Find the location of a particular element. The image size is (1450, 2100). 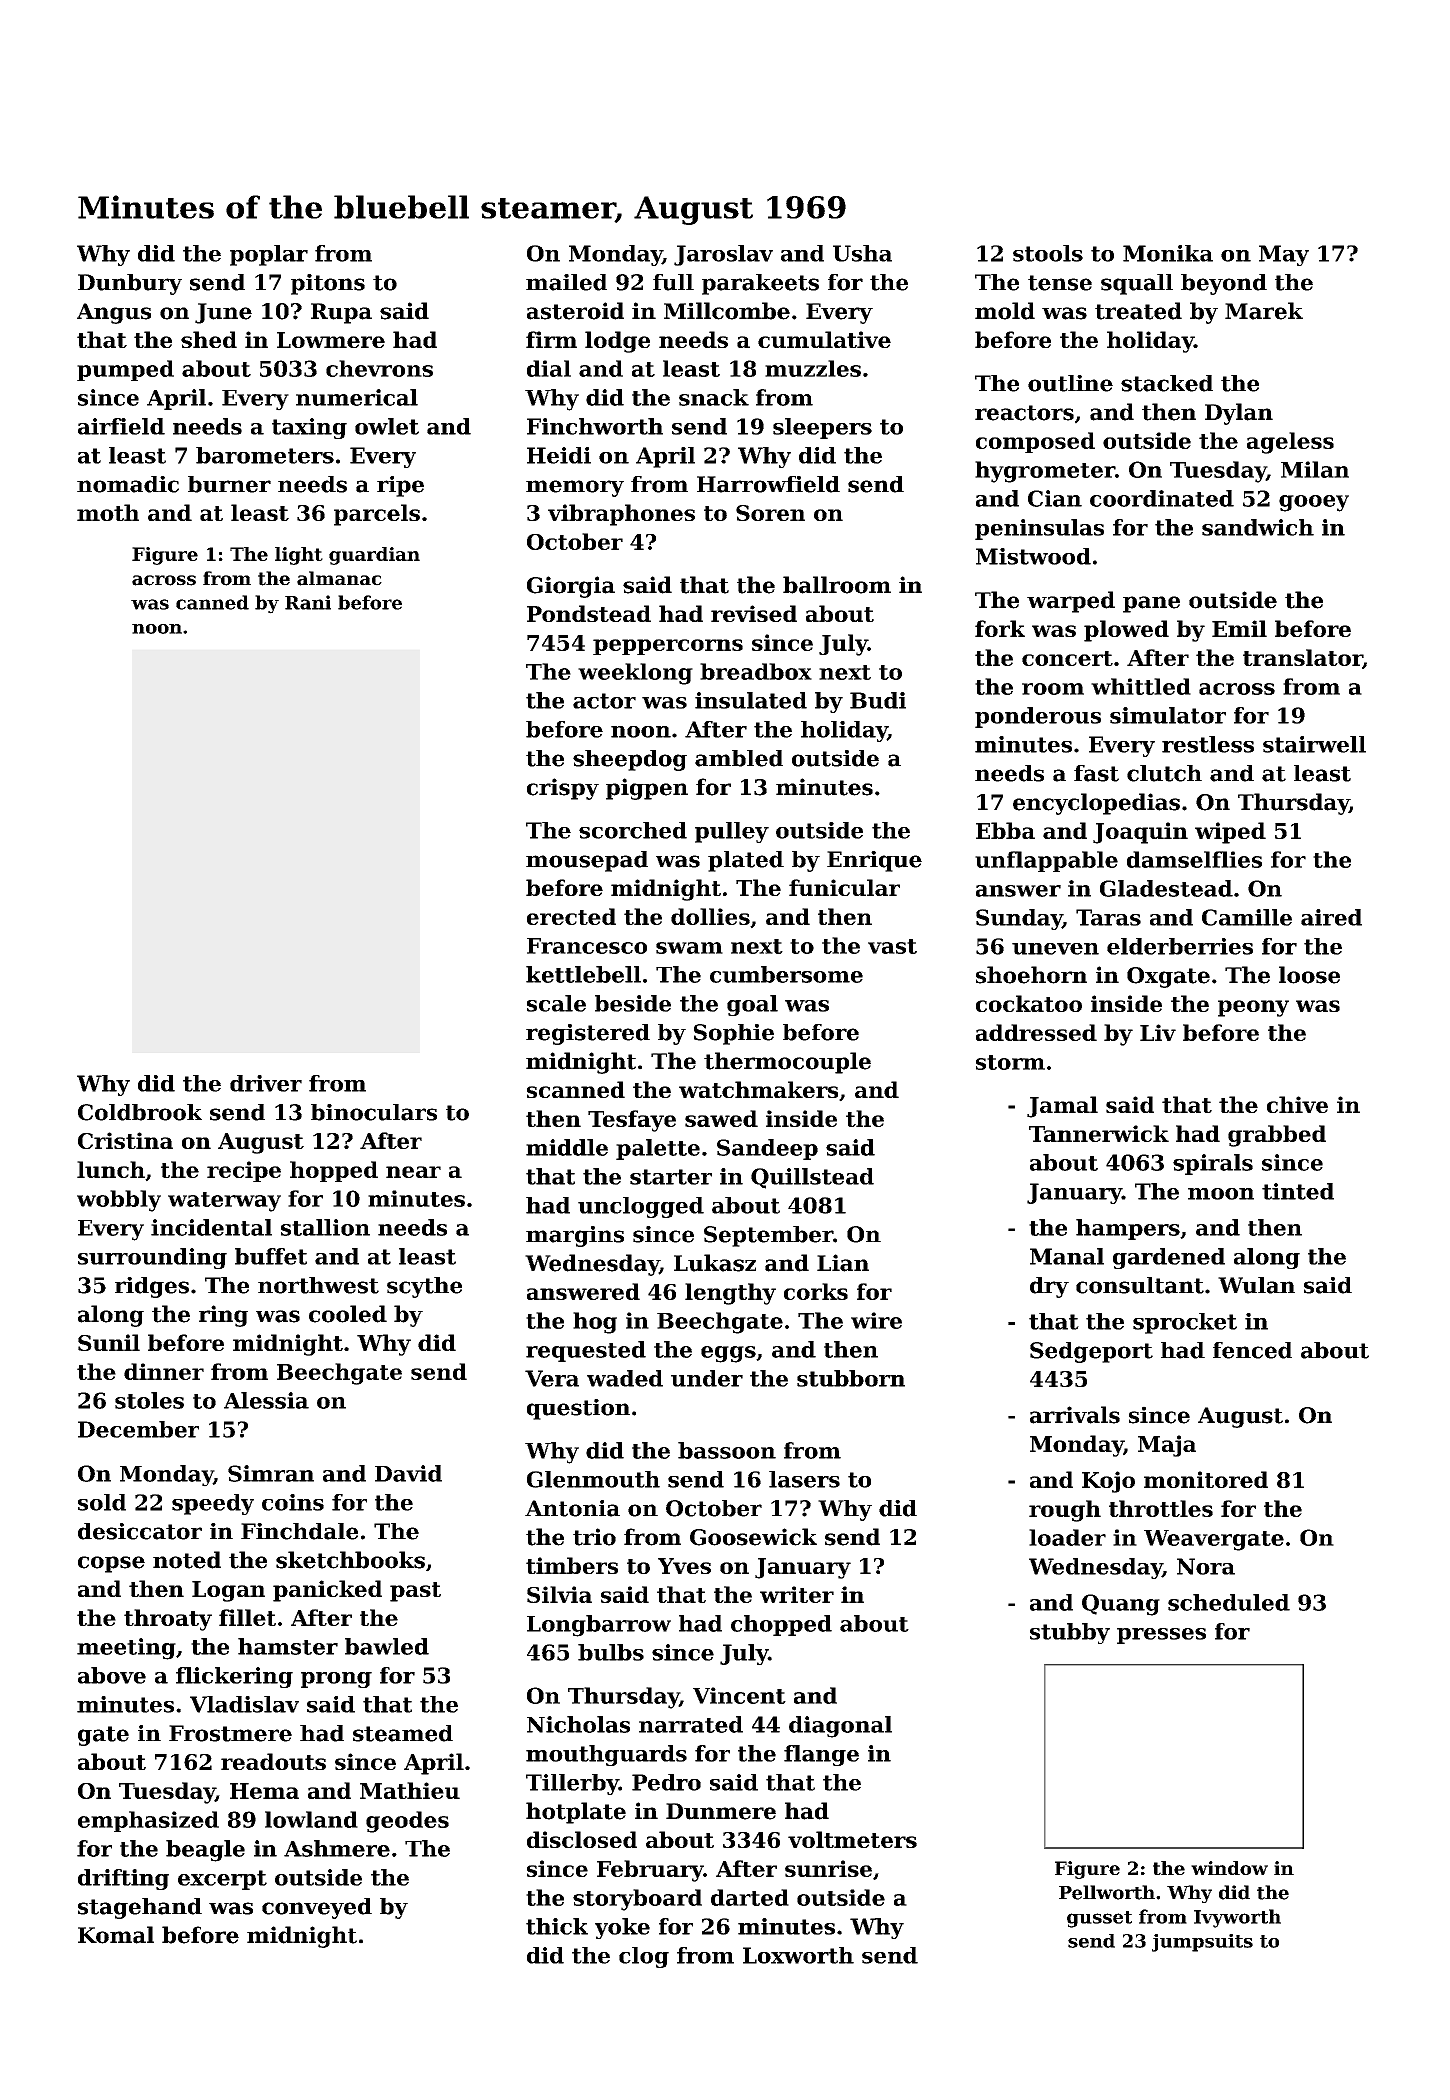

stubborn is located at coordinates (851, 1378).
